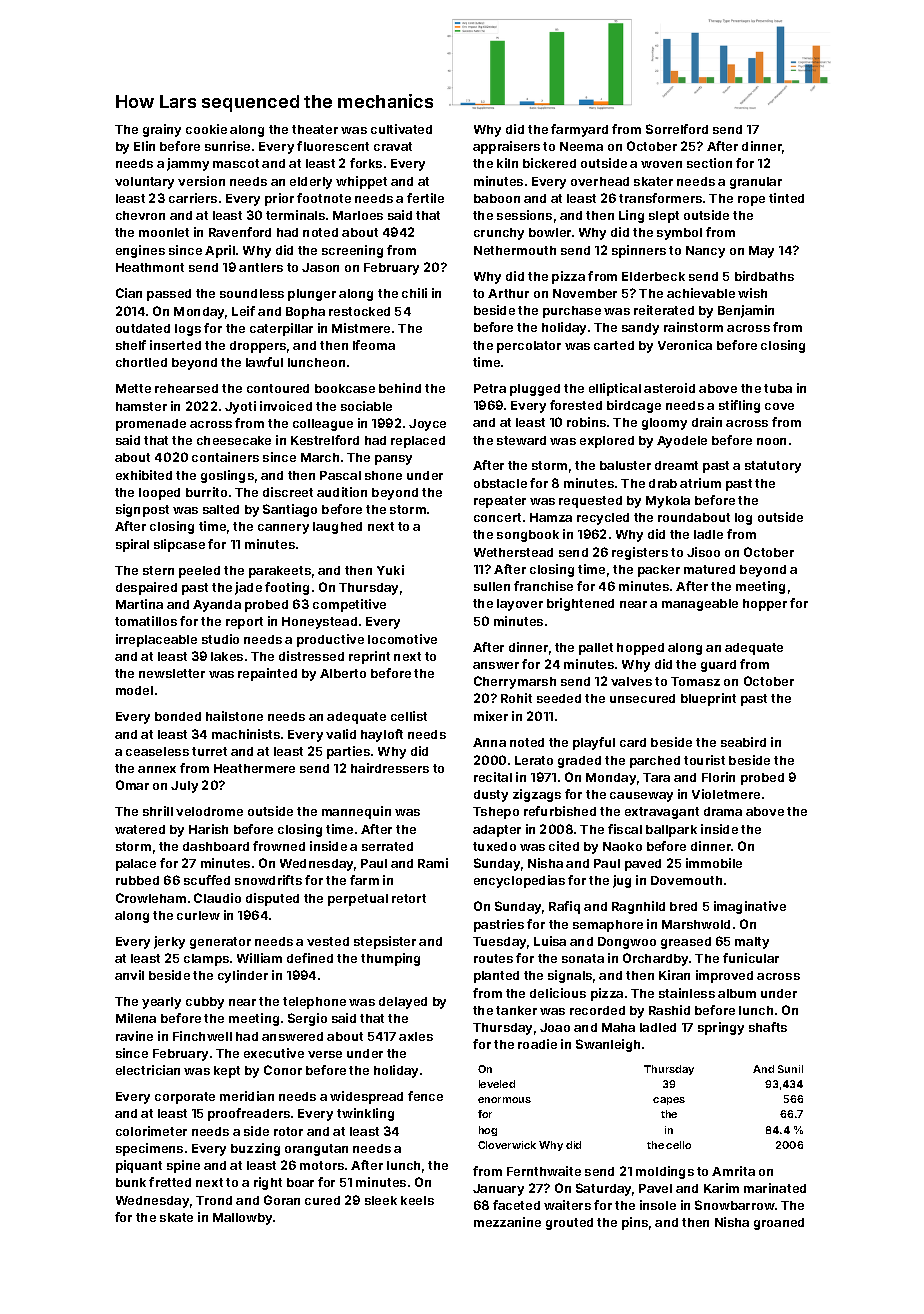 The width and height of the screenshot is (924, 1314). I want to click on antlers, so click(261, 267).
